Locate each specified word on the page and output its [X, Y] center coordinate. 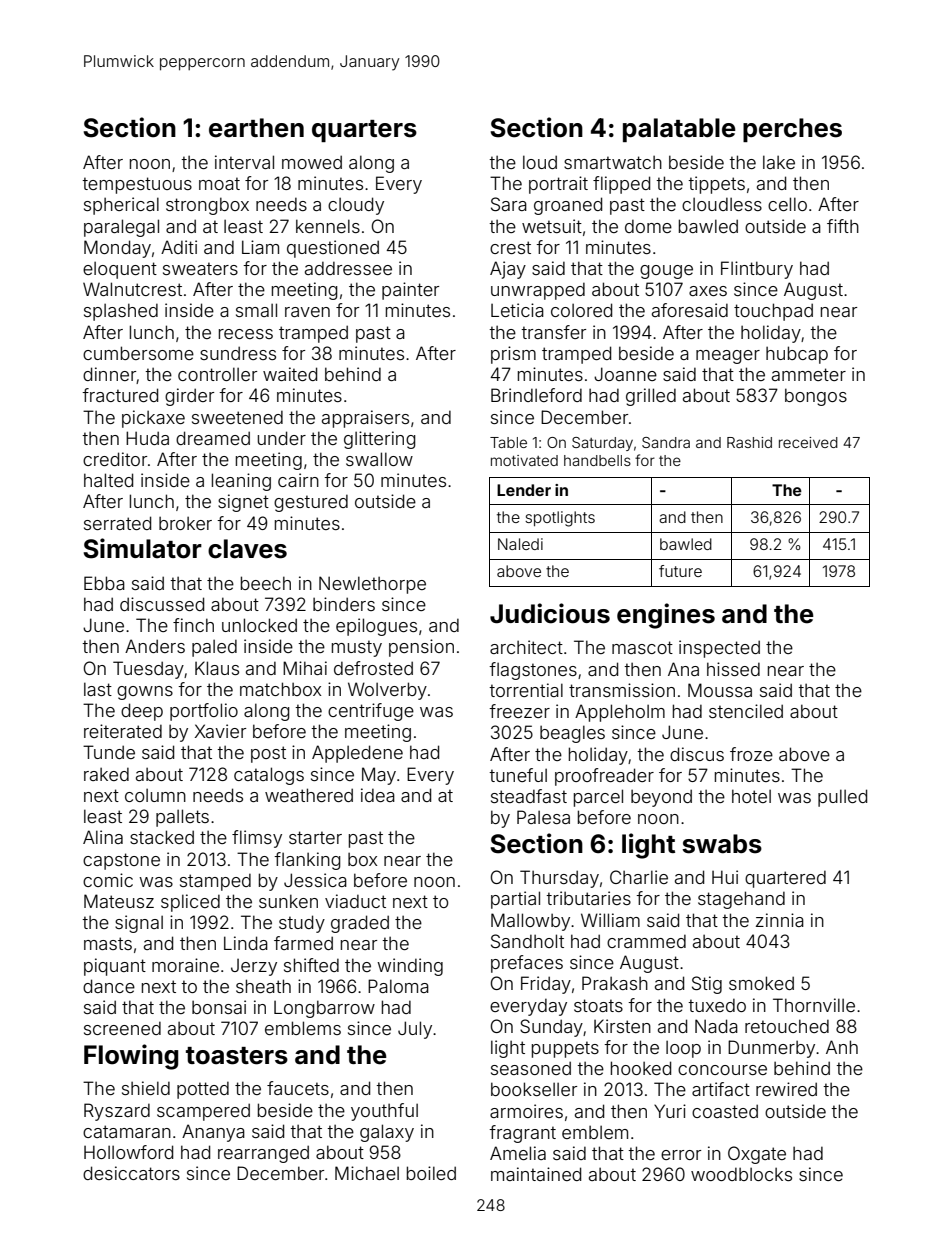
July [415, 1030]
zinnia [780, 920]
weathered [309, 795]
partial [515, 900]
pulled [842, 798]
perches [792, 130]
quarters [364, 131]
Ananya [213, 1133]
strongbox [207, 206]
